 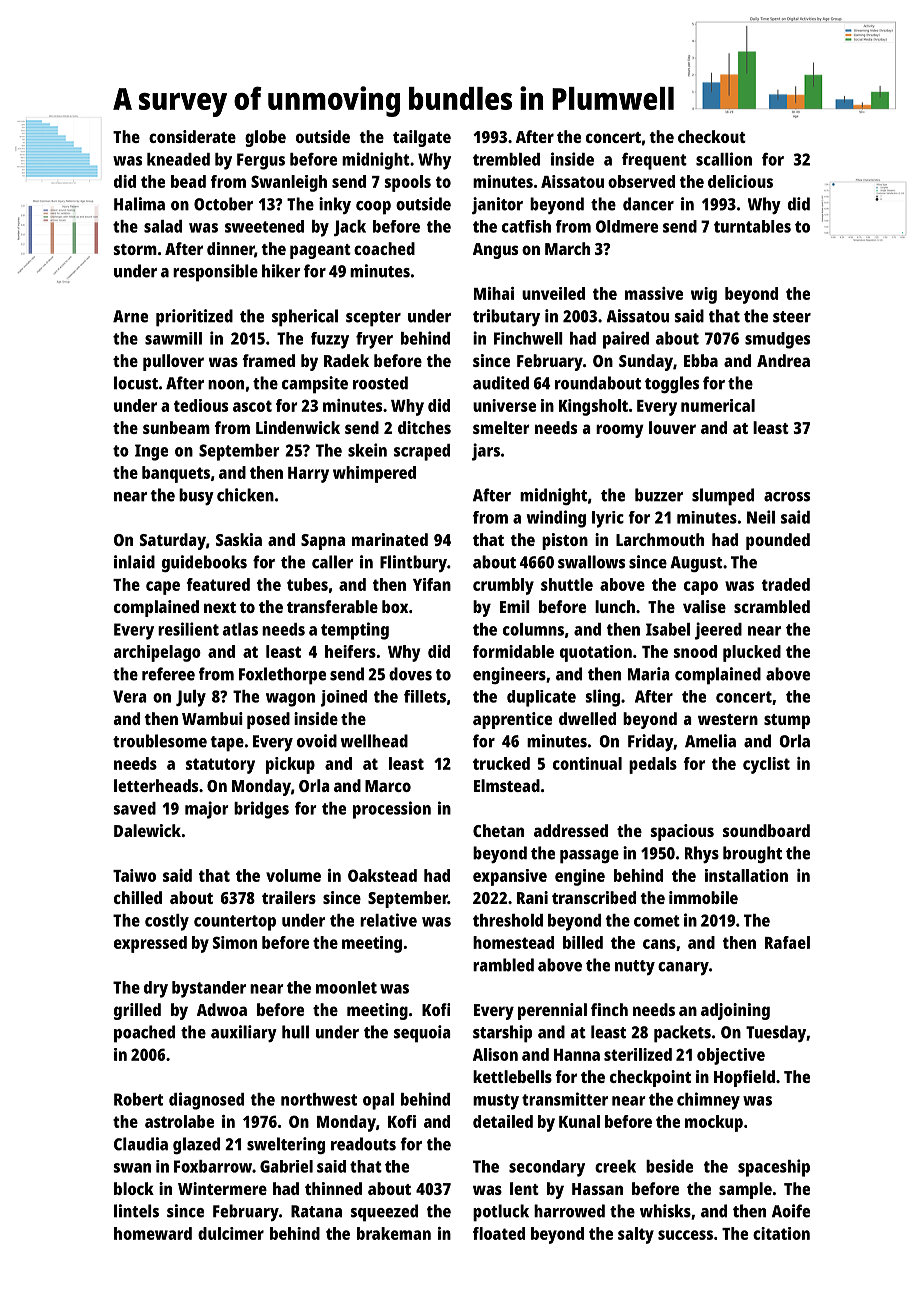 What do you see at coordinates (702, 854) in the image?
I see `Rhys` at bounding box center [702, 854].
